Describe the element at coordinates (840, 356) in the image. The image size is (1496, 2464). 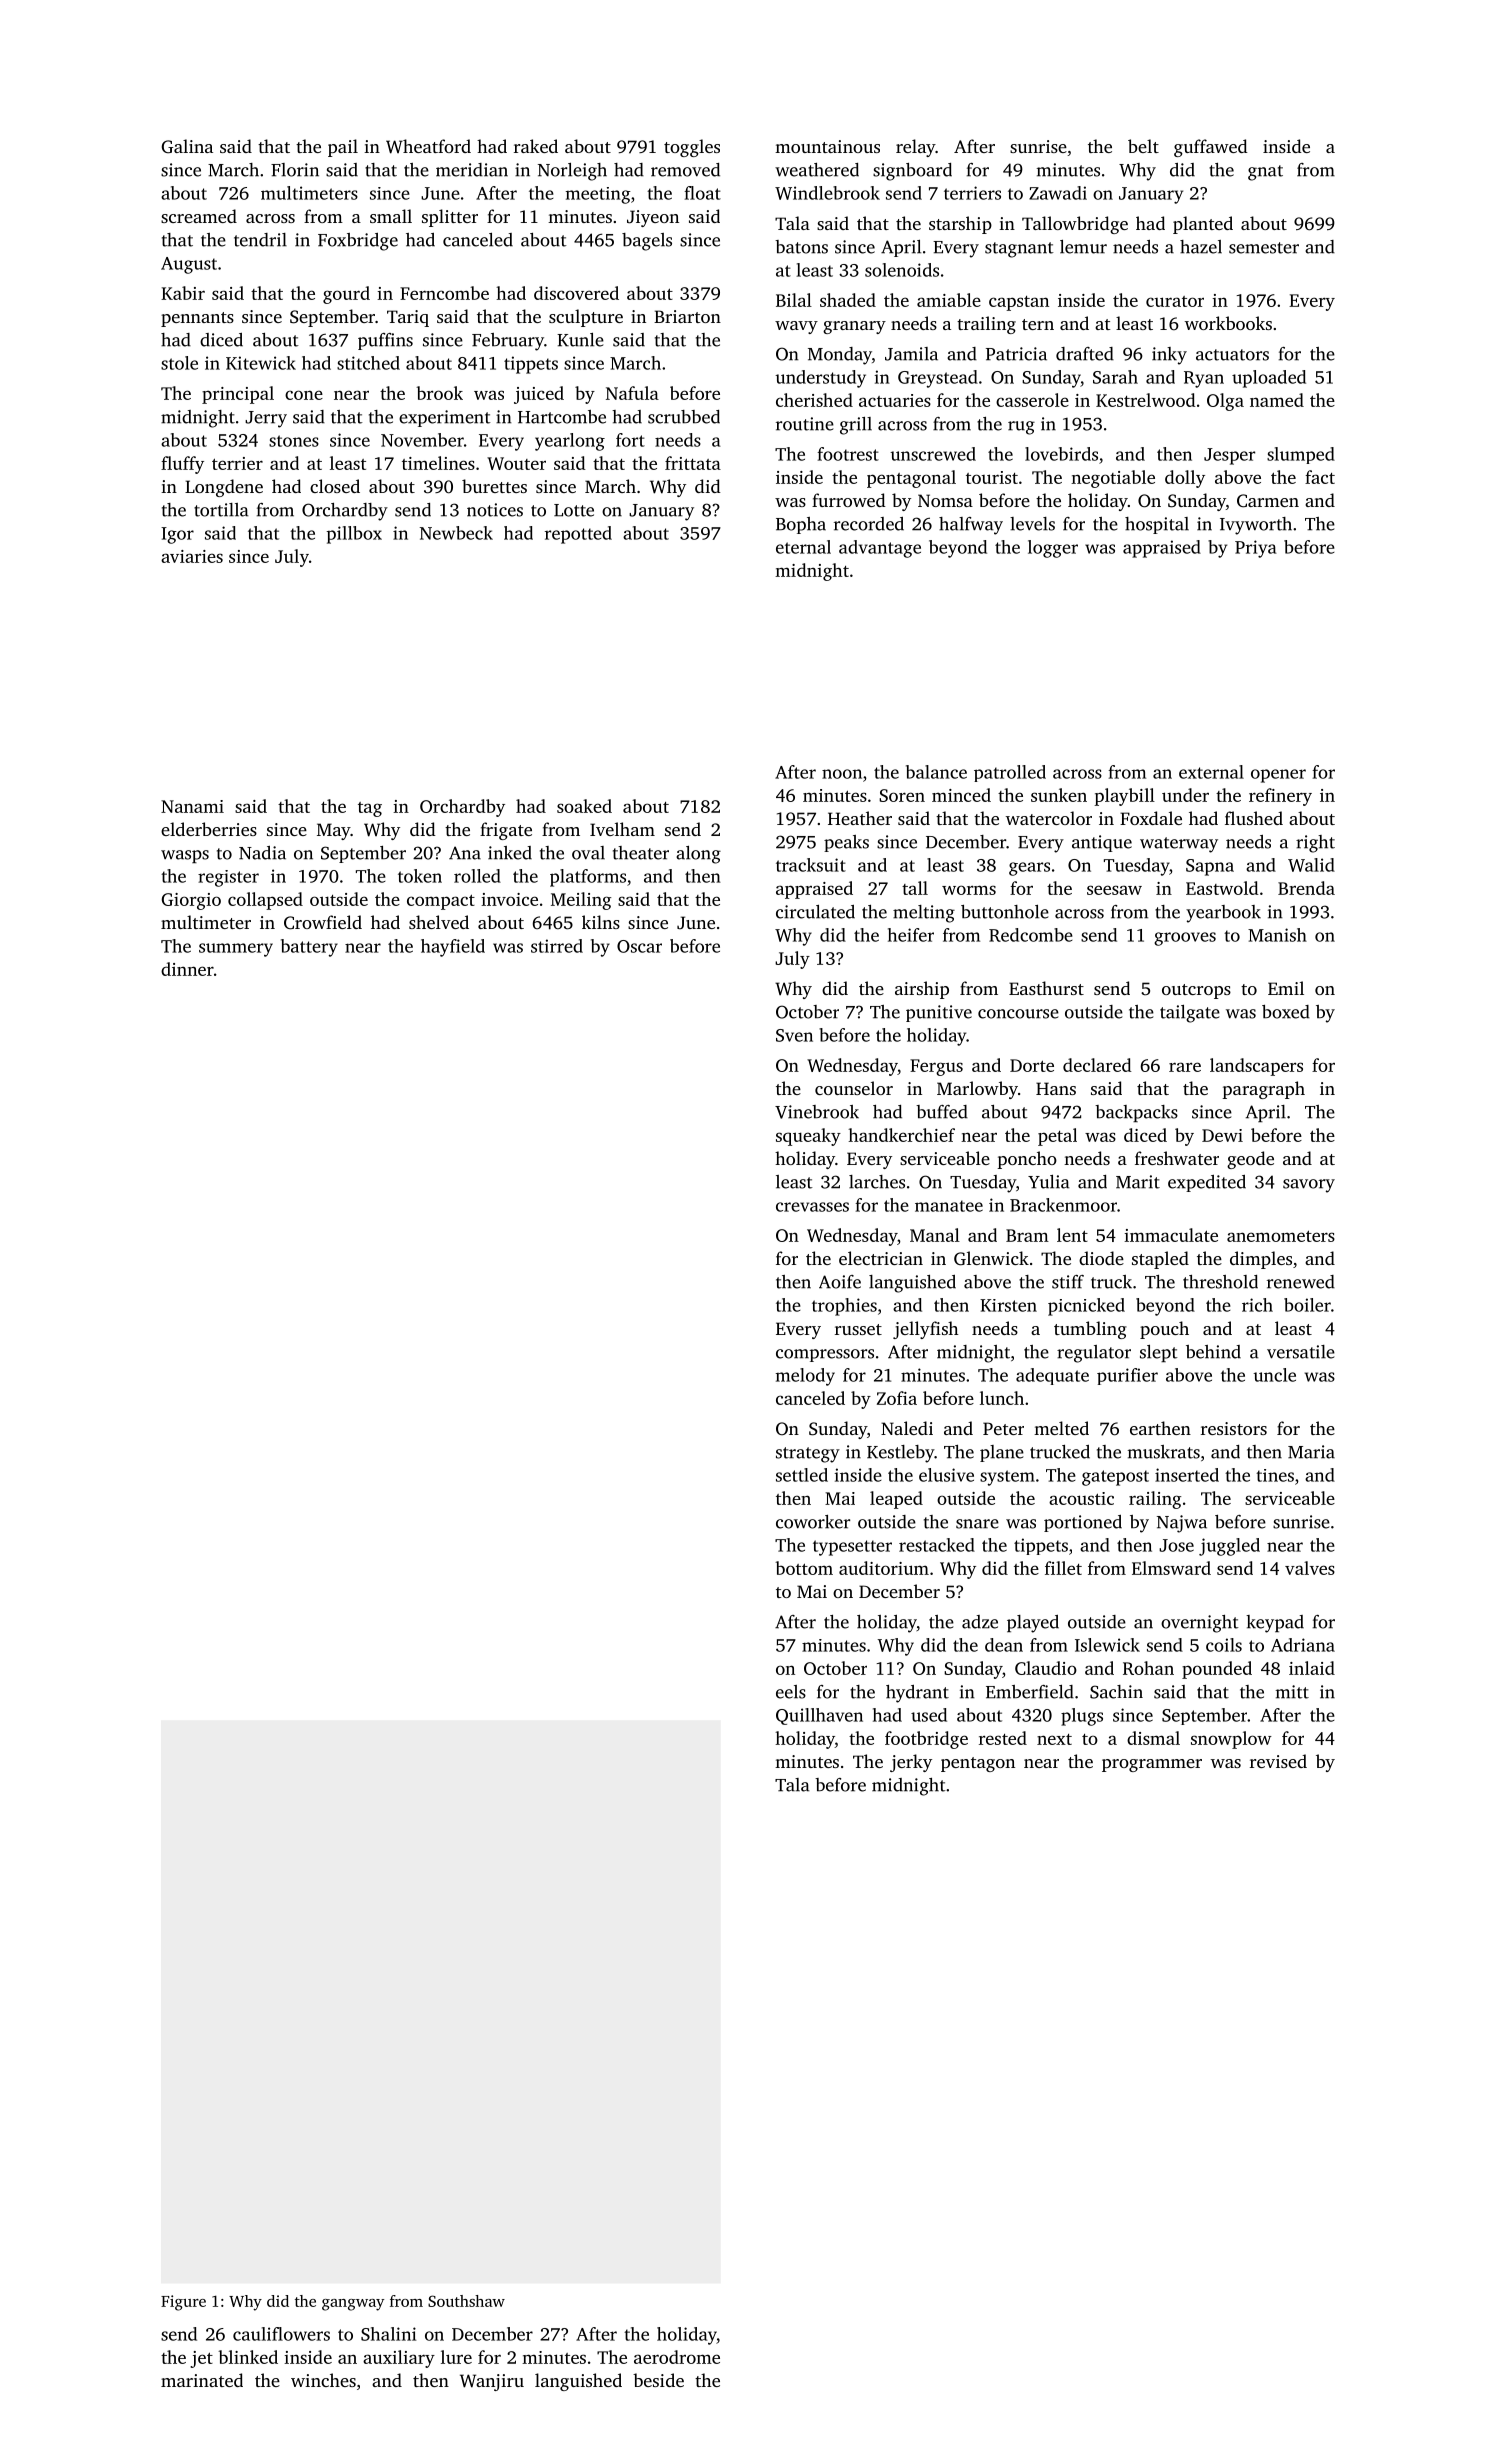
I see `Monday` at that location.
